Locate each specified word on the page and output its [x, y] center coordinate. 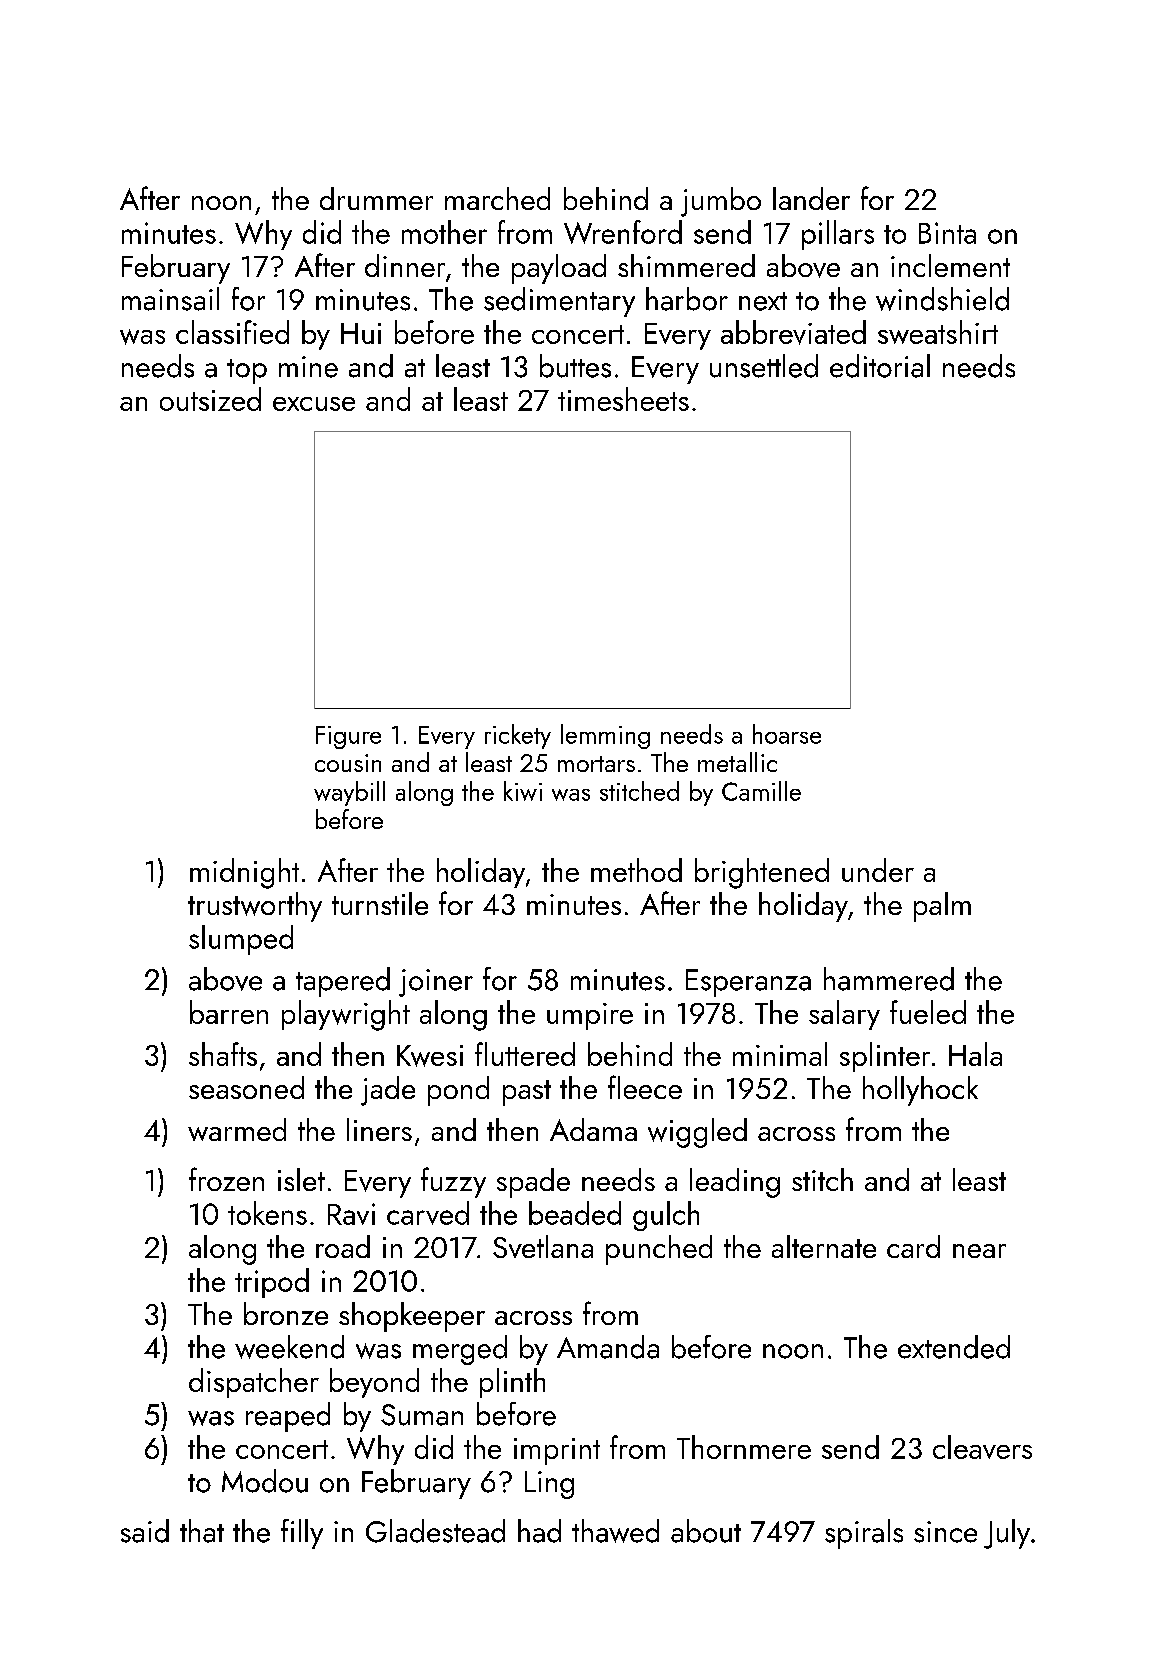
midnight [244, 873]
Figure [348, 737]
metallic [737, 762]
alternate [824, 1246]
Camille [761, 791]
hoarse [787, 734]
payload [559, 269]
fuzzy [453, 1182]
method [636, 870]
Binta [947, 233]
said [145, 1531]
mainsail [170, 299]
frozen [226, 1179]
